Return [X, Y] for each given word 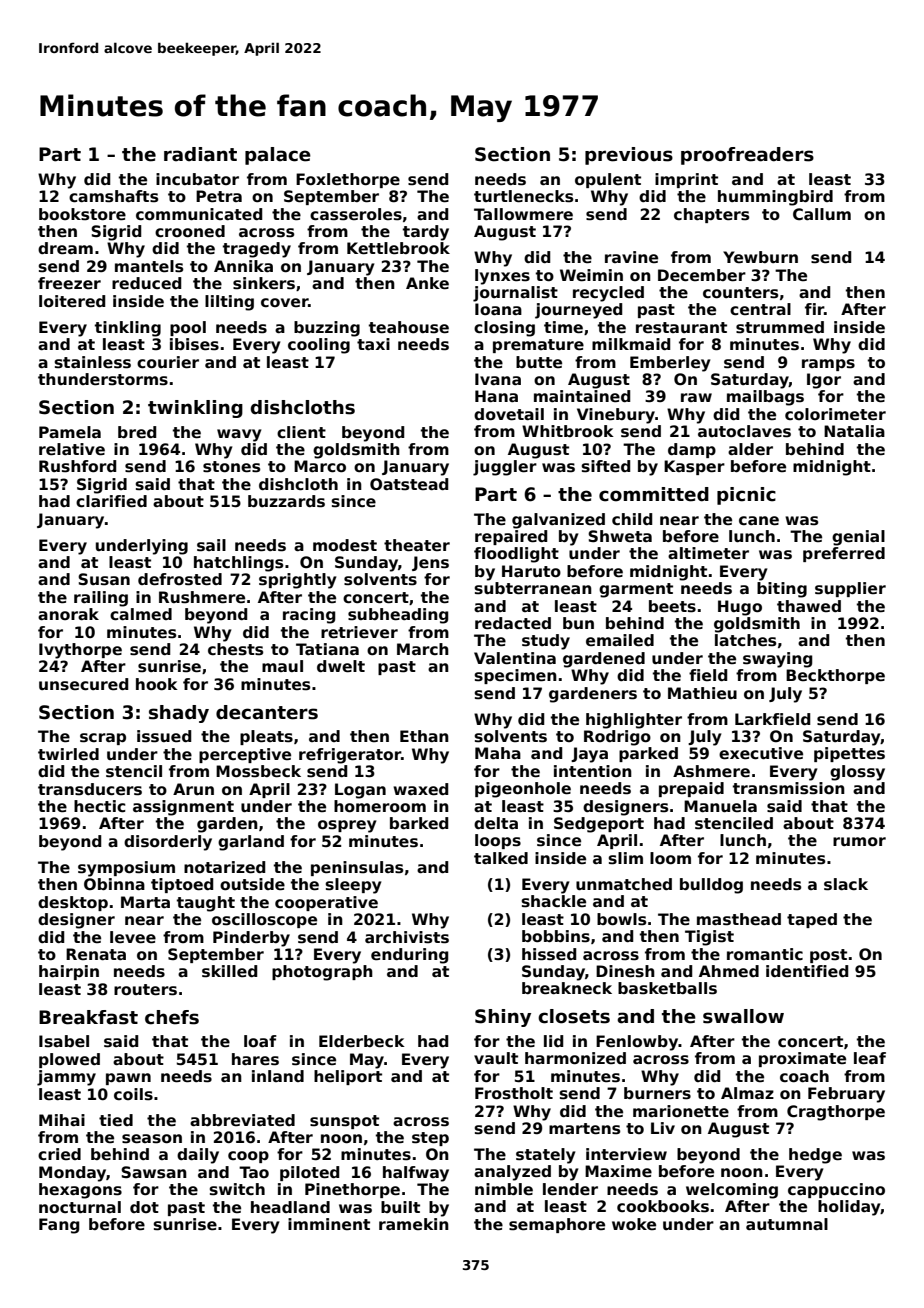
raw [696, 397]
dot [144, 1207]
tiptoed [182, 885]
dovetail [509, 414]
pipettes [849, 754]
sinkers [264, 283]
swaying [777, 660]
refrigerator [350, 756]
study [546, 642]
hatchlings [238, 564]
